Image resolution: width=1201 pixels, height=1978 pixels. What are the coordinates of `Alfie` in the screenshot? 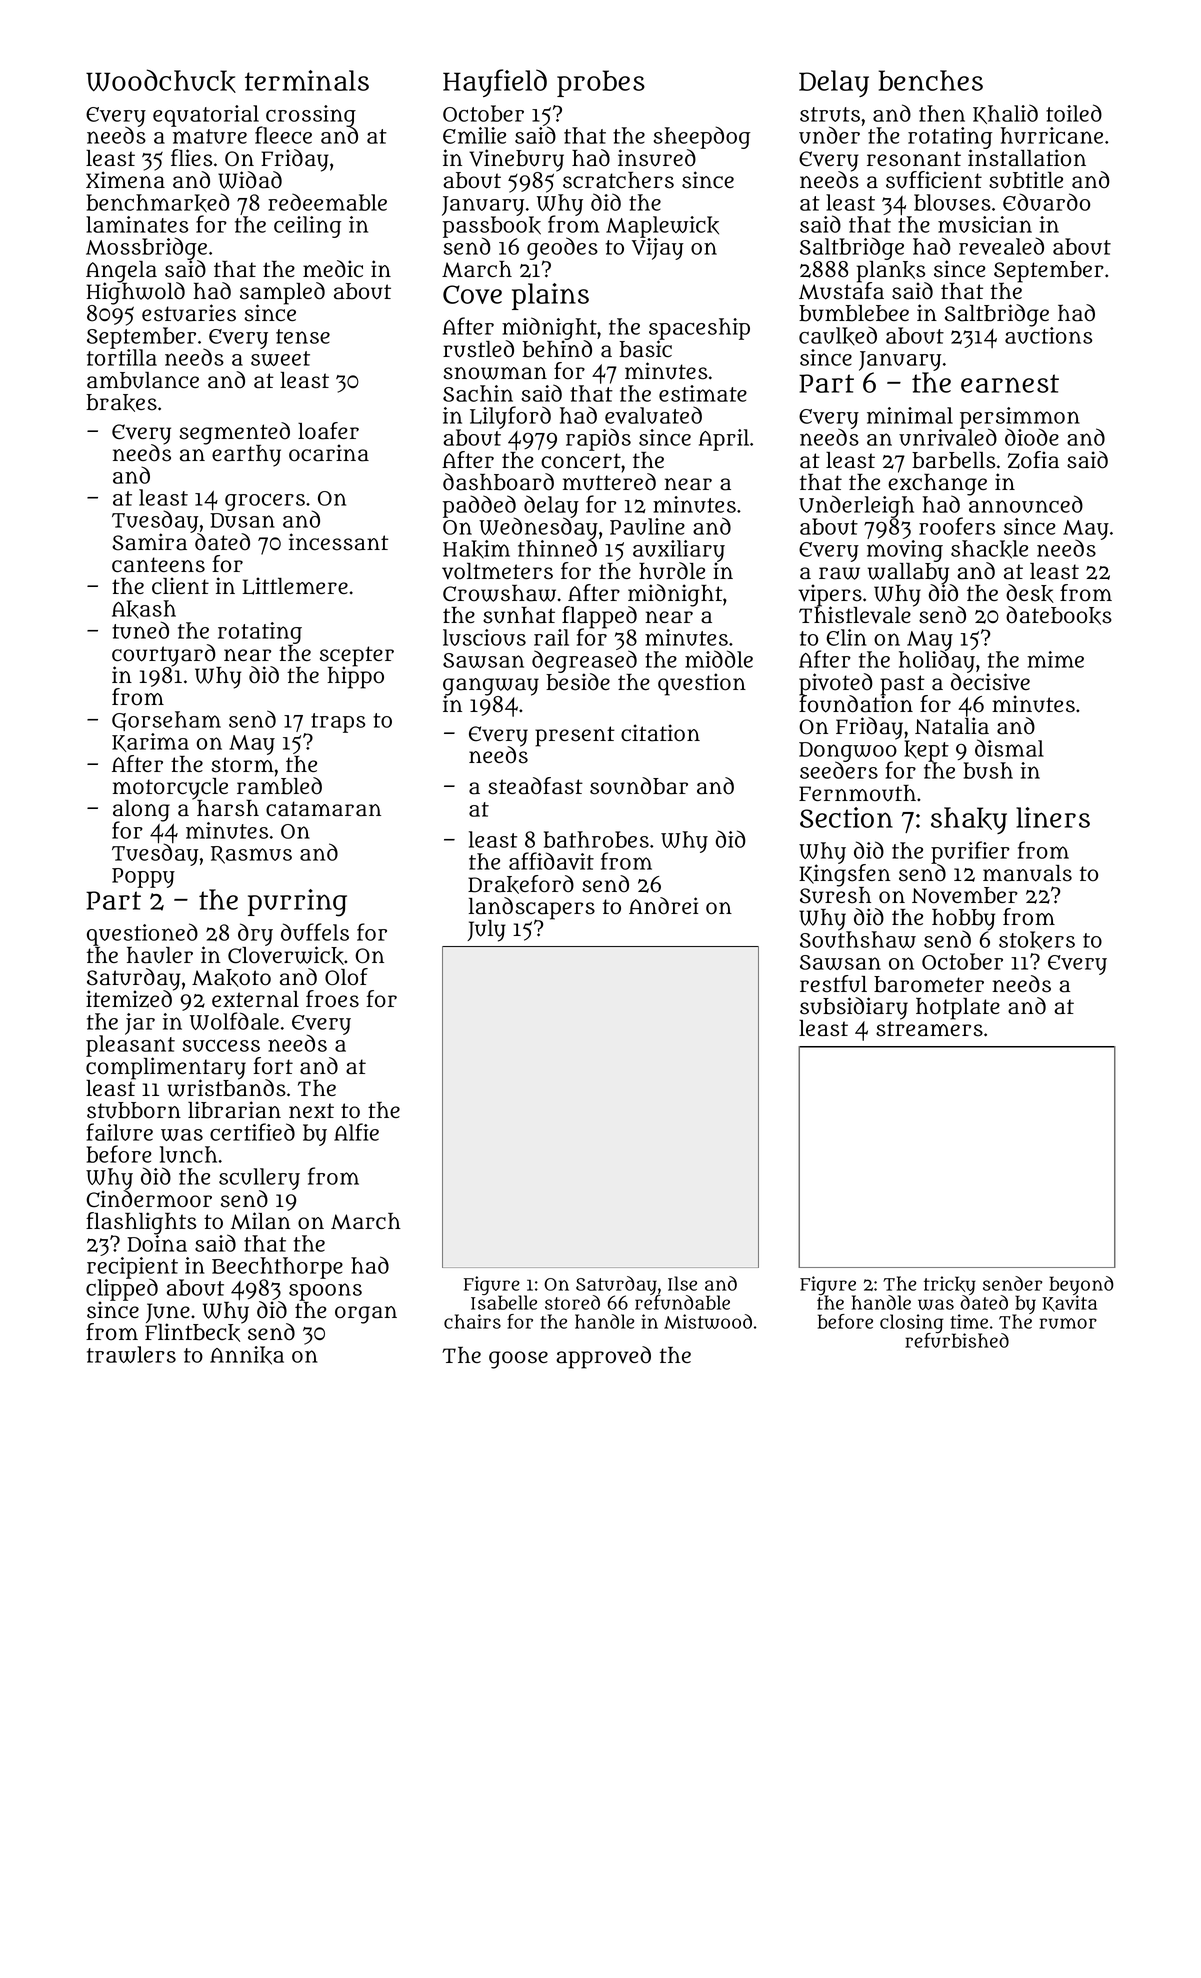 It's located at (356, 1132).
